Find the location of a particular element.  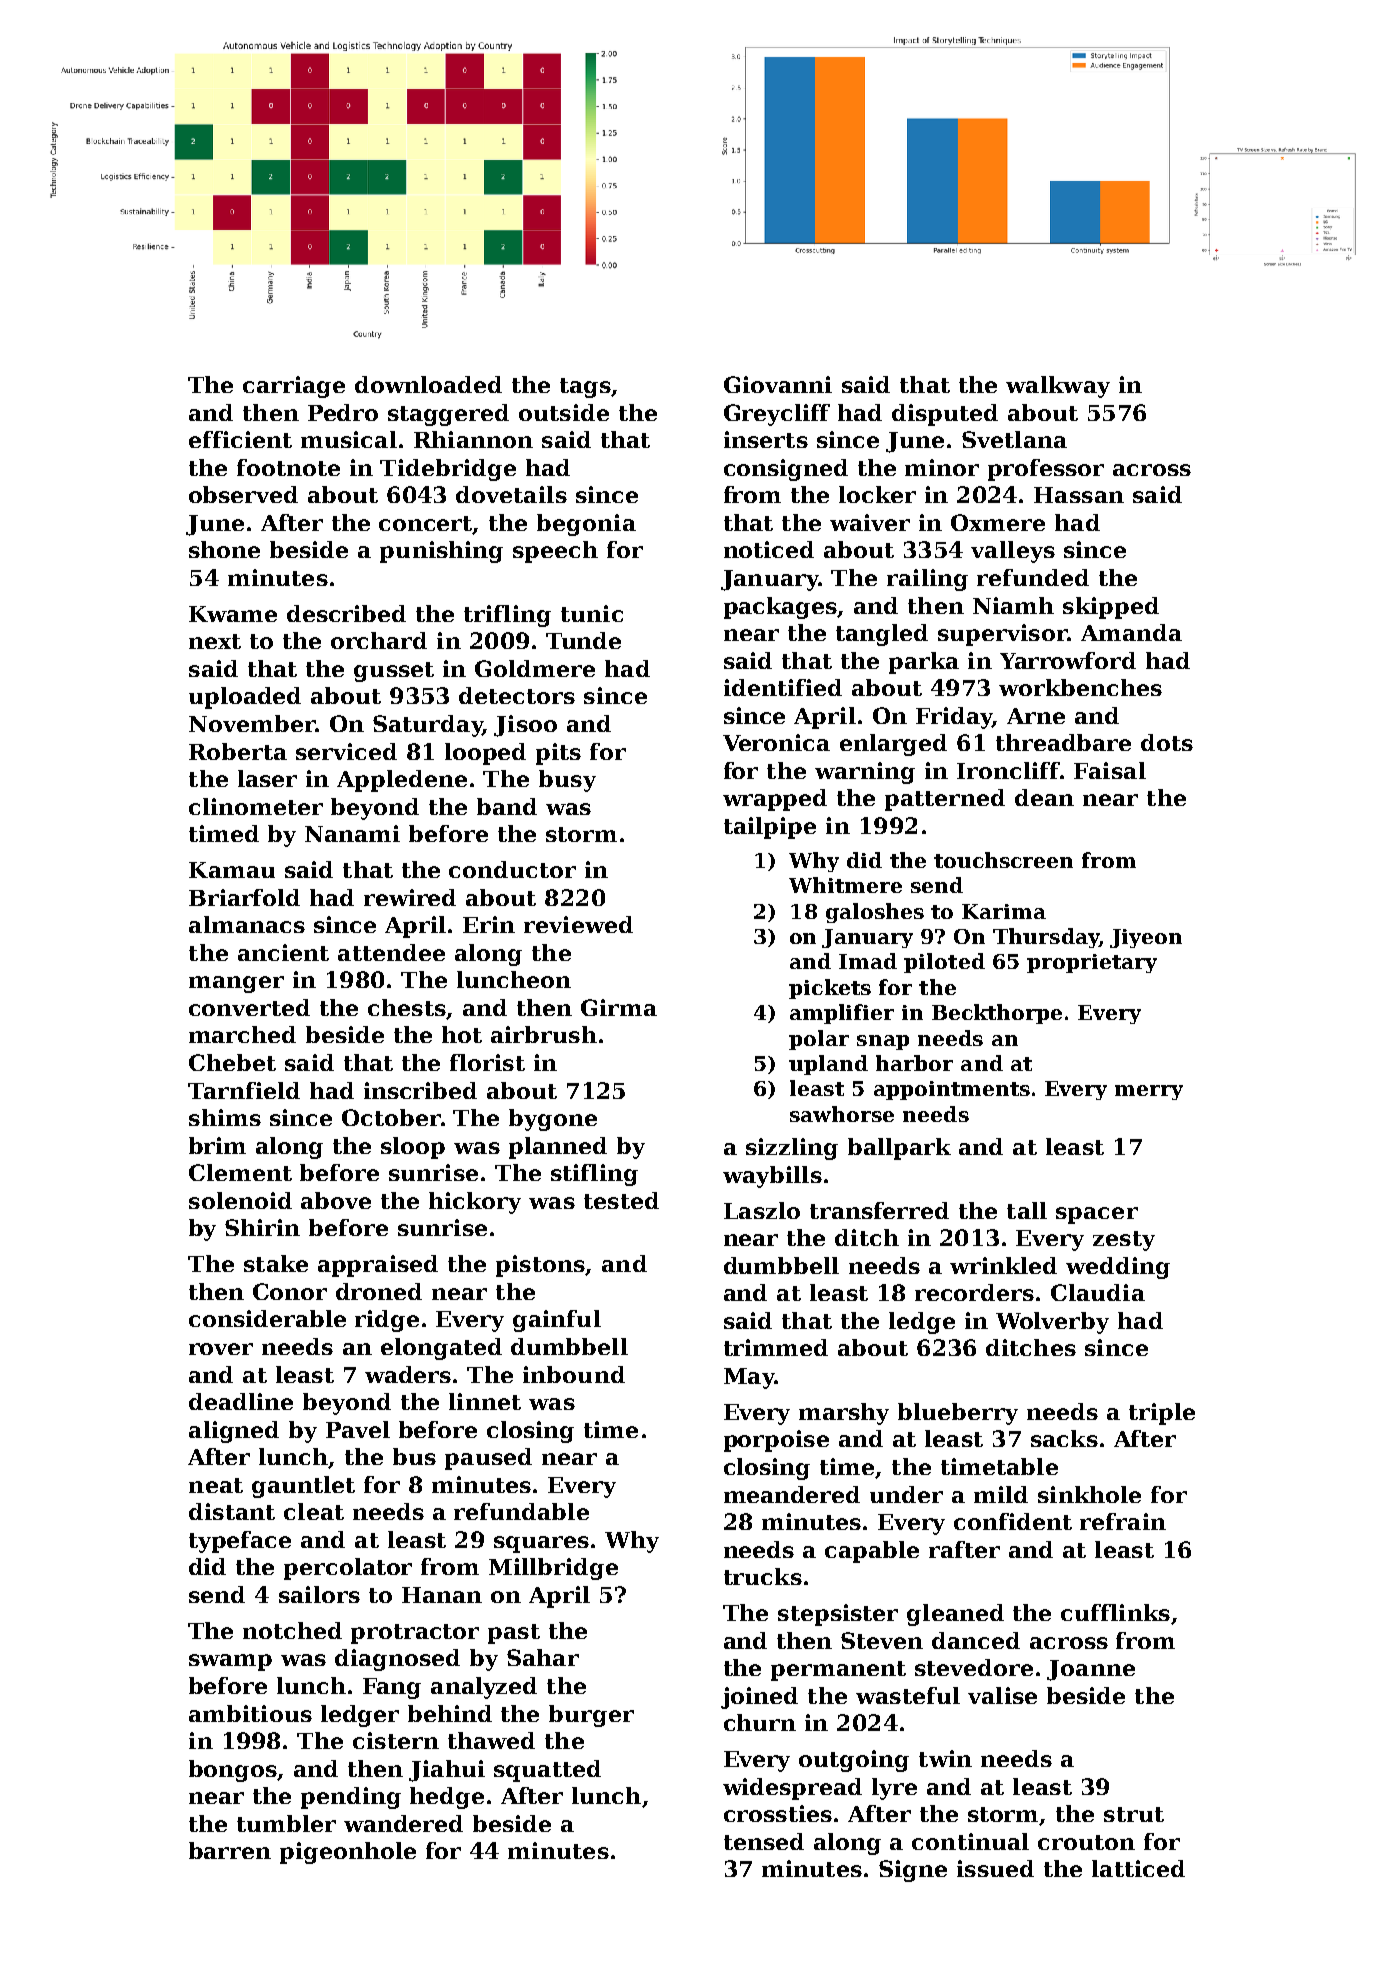

rover is located at coordinates (221, 1349).
